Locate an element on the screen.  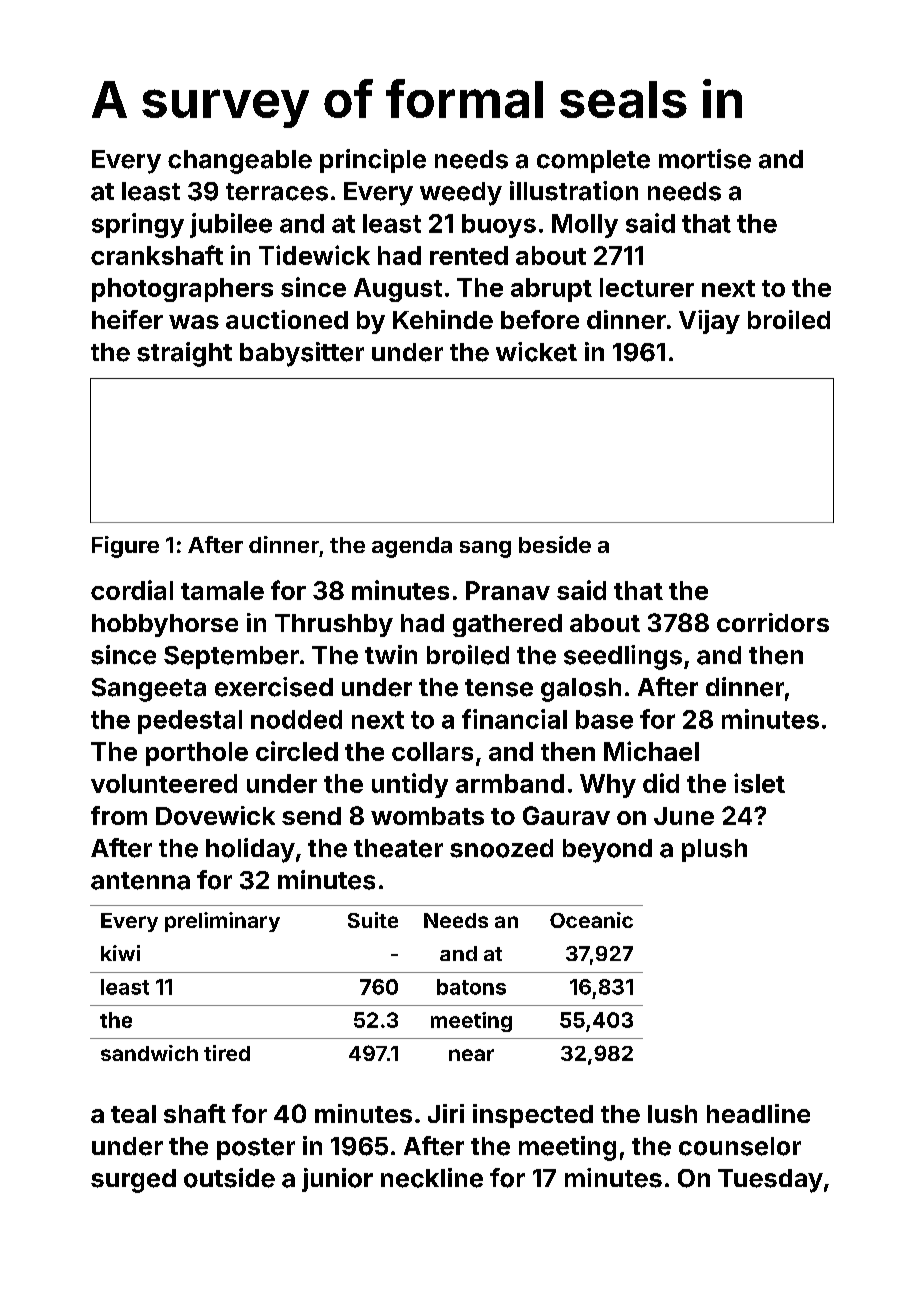
headline is located at coordinates (758, 1113).
